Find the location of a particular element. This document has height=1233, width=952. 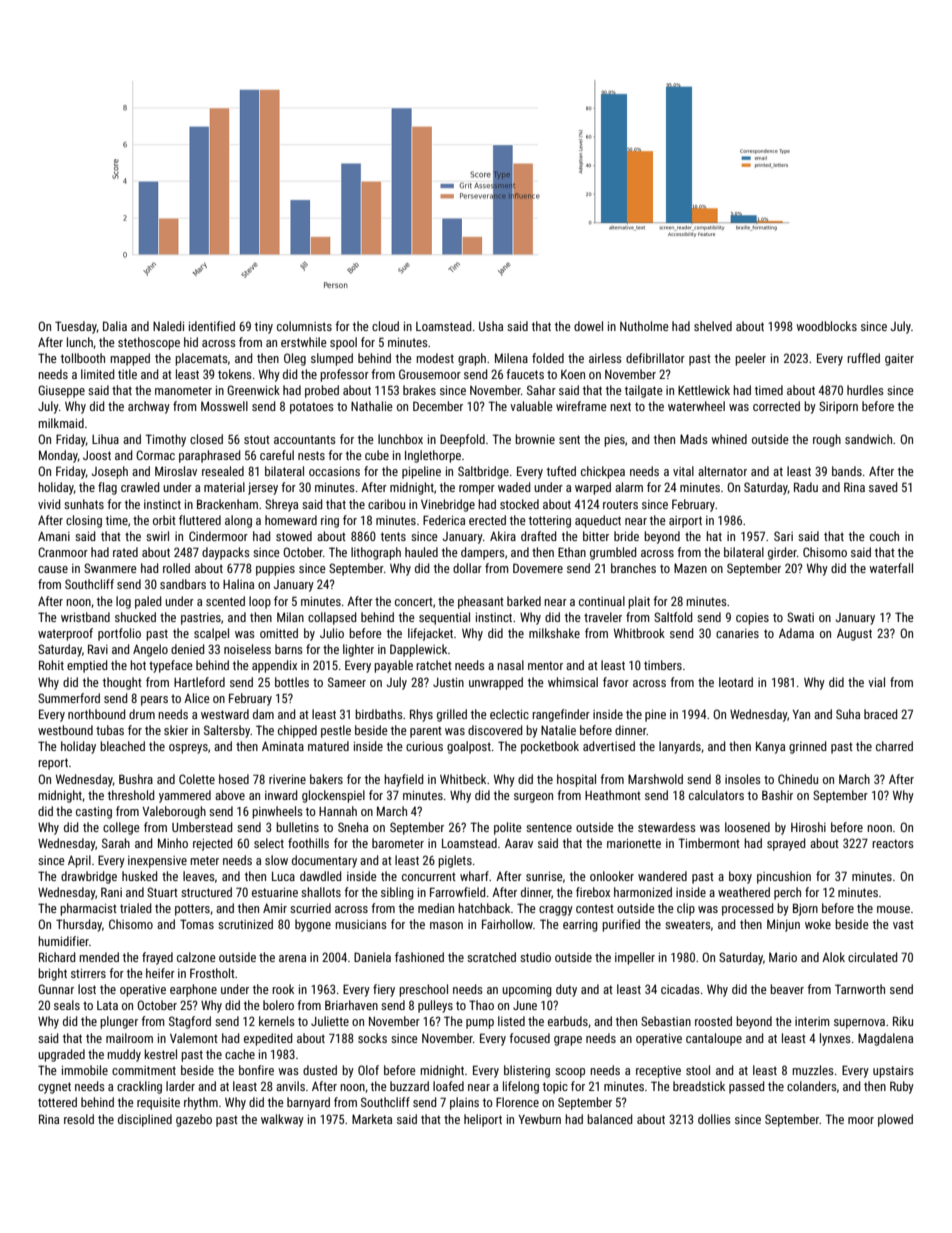

advertised is located at coordinates (609, 746).
